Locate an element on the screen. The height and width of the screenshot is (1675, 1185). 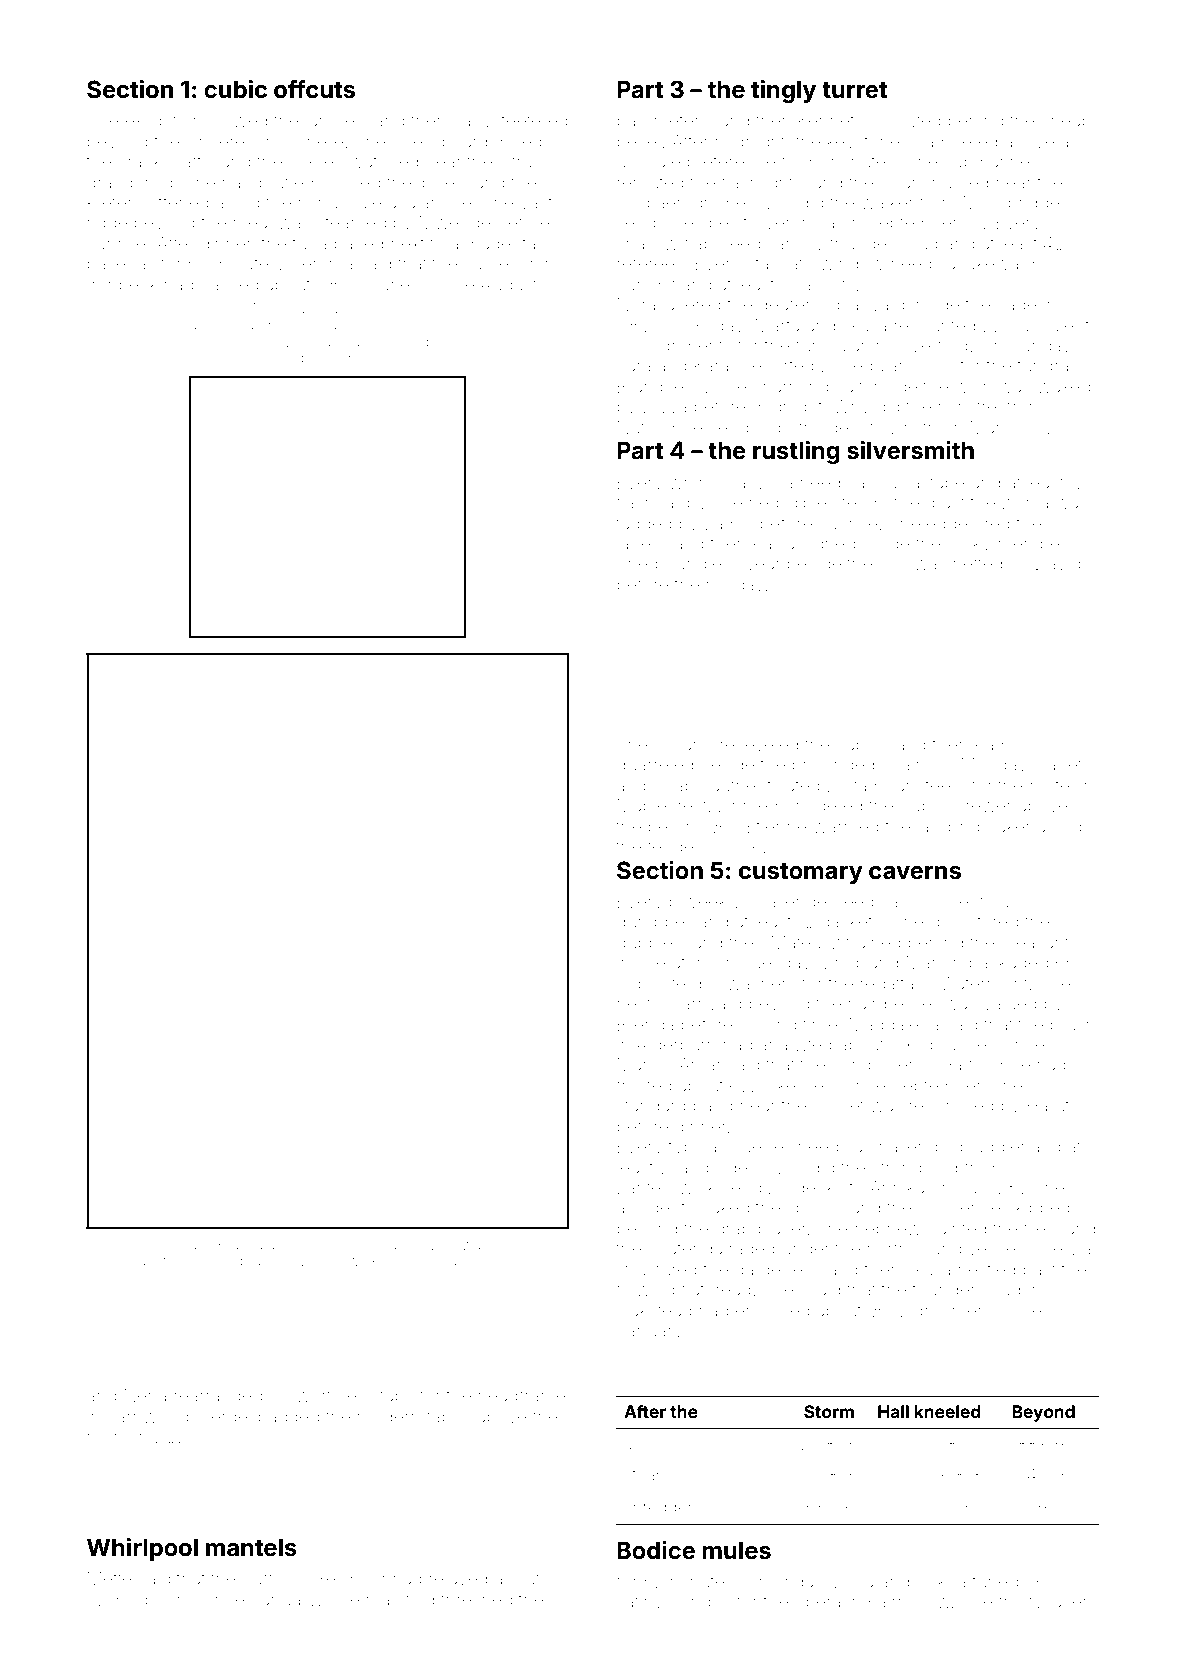
Ironbeck is located at coordinates (122, 284).
